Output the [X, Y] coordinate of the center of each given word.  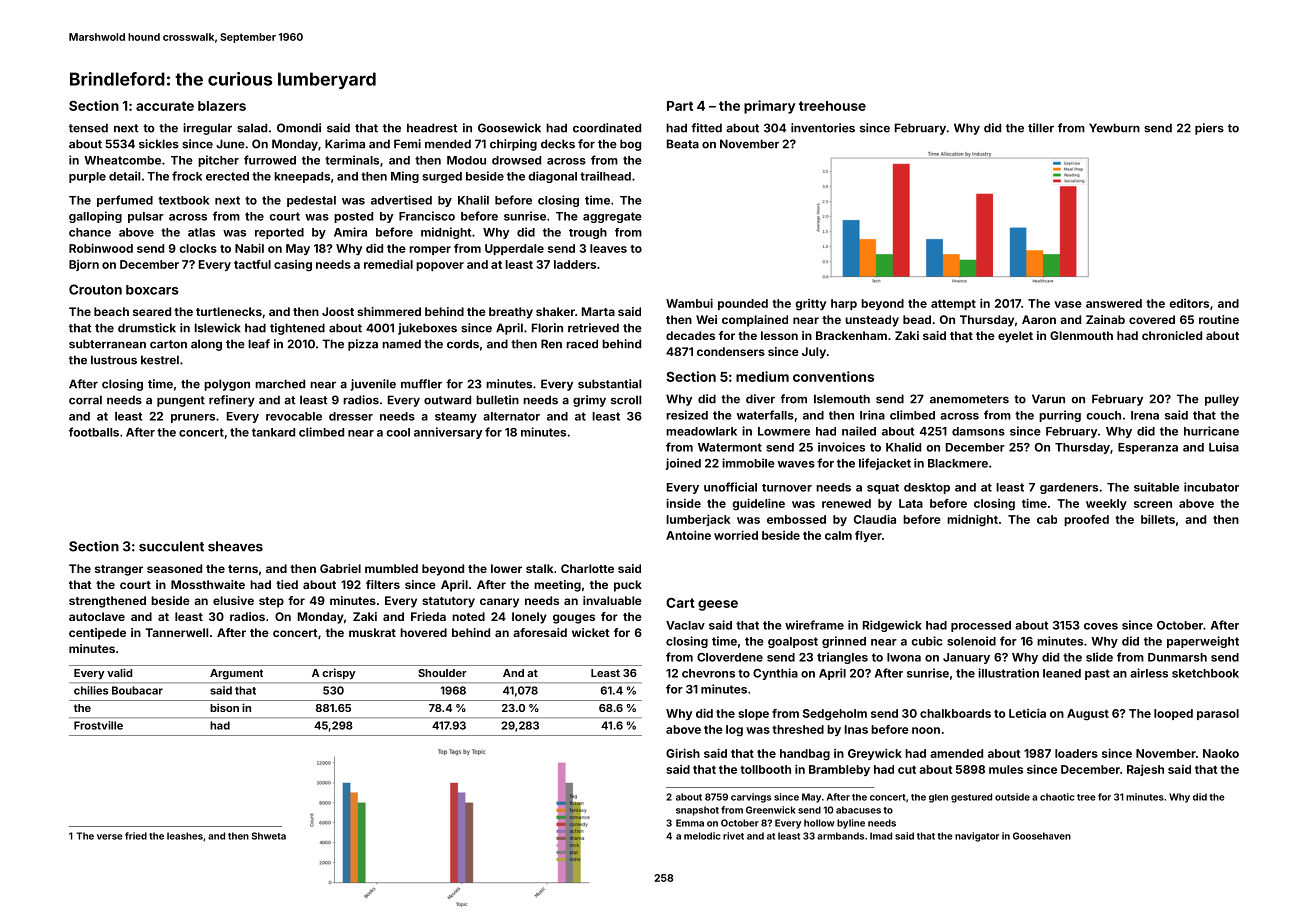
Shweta [269, 836]
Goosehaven [1042, 836]
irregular [207, 129]
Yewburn [1114, 128]
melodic [702, 836]
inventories [823, 128]
